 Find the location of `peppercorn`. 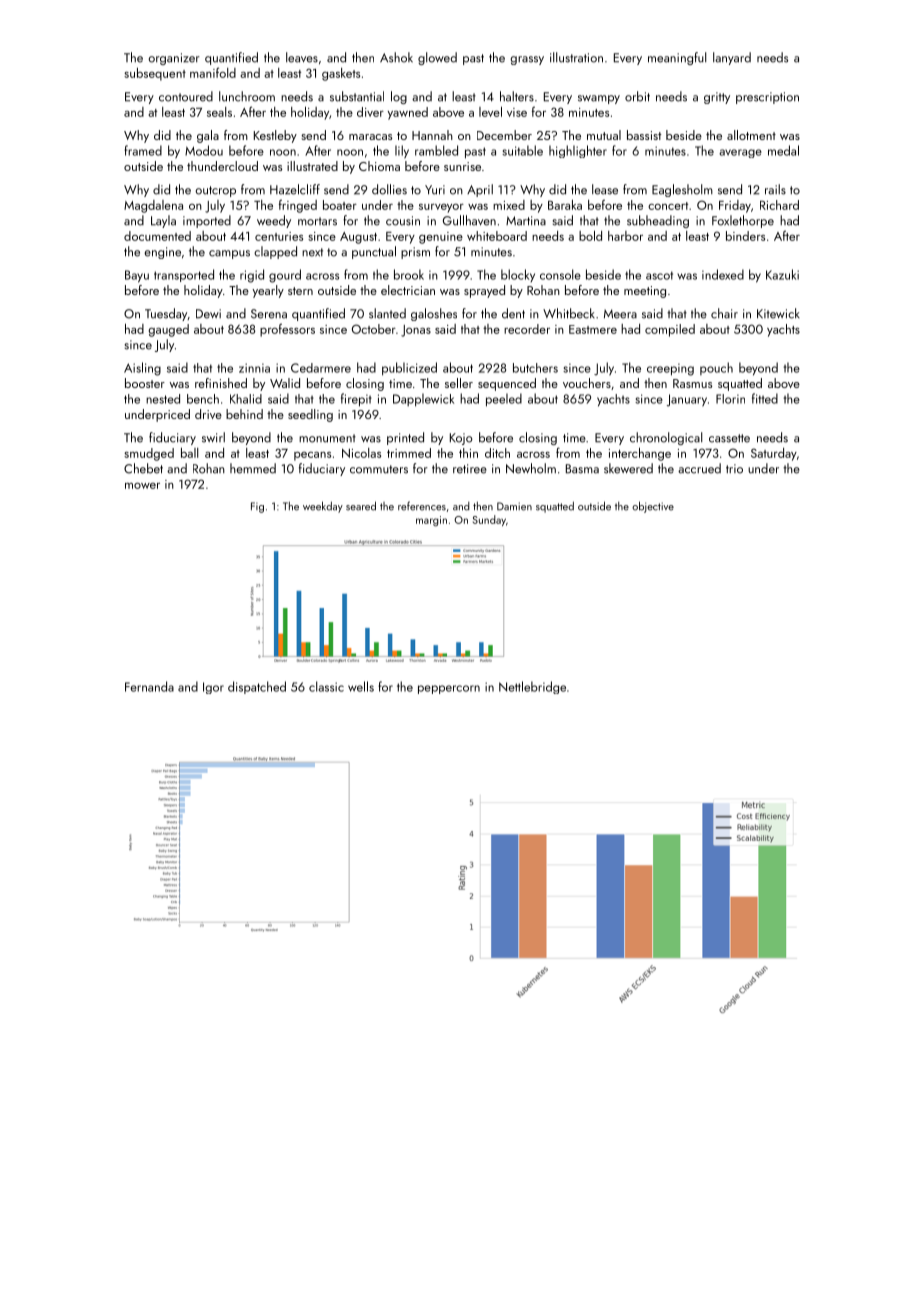

peppercorn is located at coordinates (449, 689).
